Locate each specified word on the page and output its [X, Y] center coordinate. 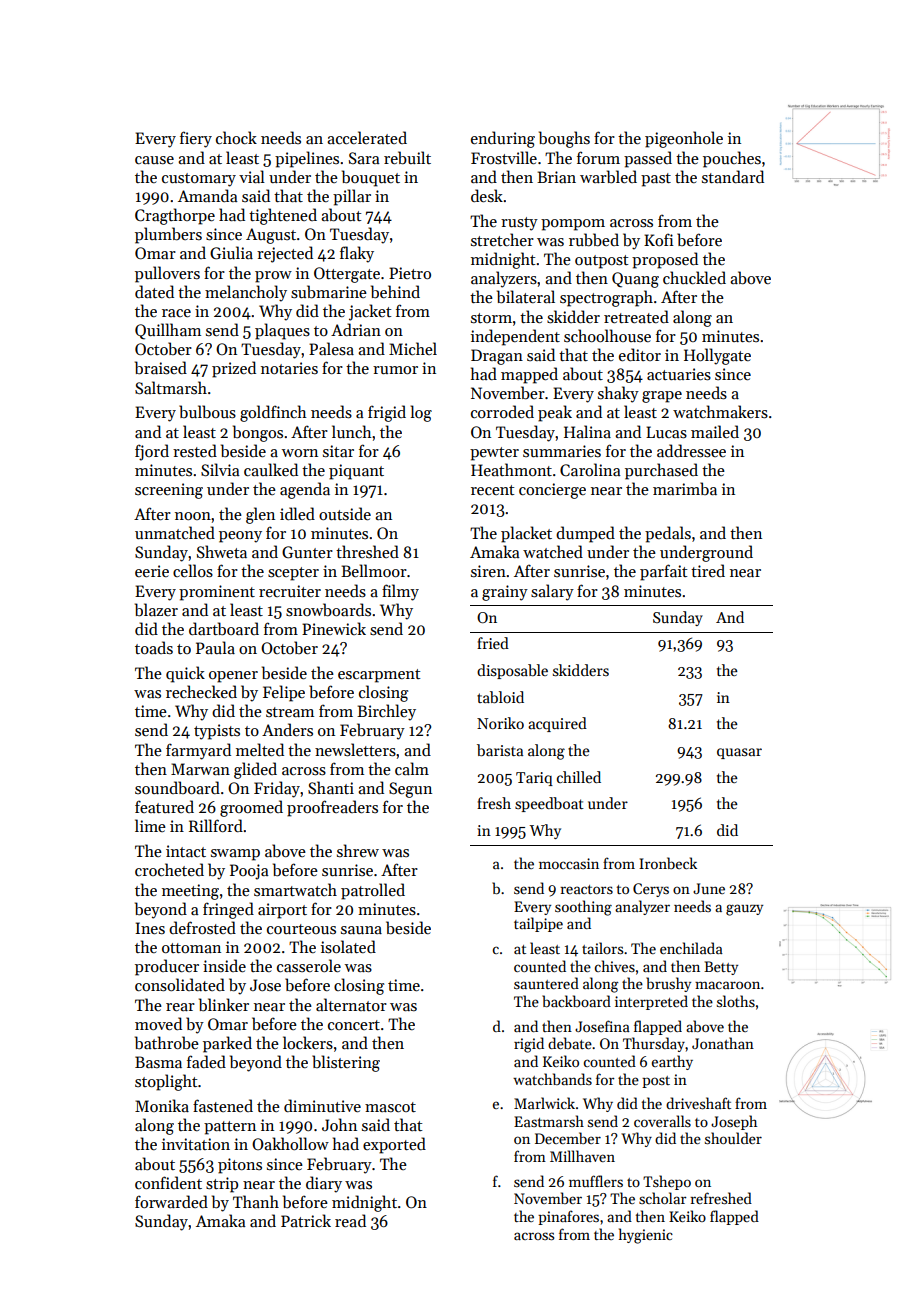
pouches [732, 159]
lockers [308, 1043]
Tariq [534, 779]
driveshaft [698, 1103]
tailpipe [538, 924]
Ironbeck [668, 863]
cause [154, 160]
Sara [364, 158]
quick [185, 674]
